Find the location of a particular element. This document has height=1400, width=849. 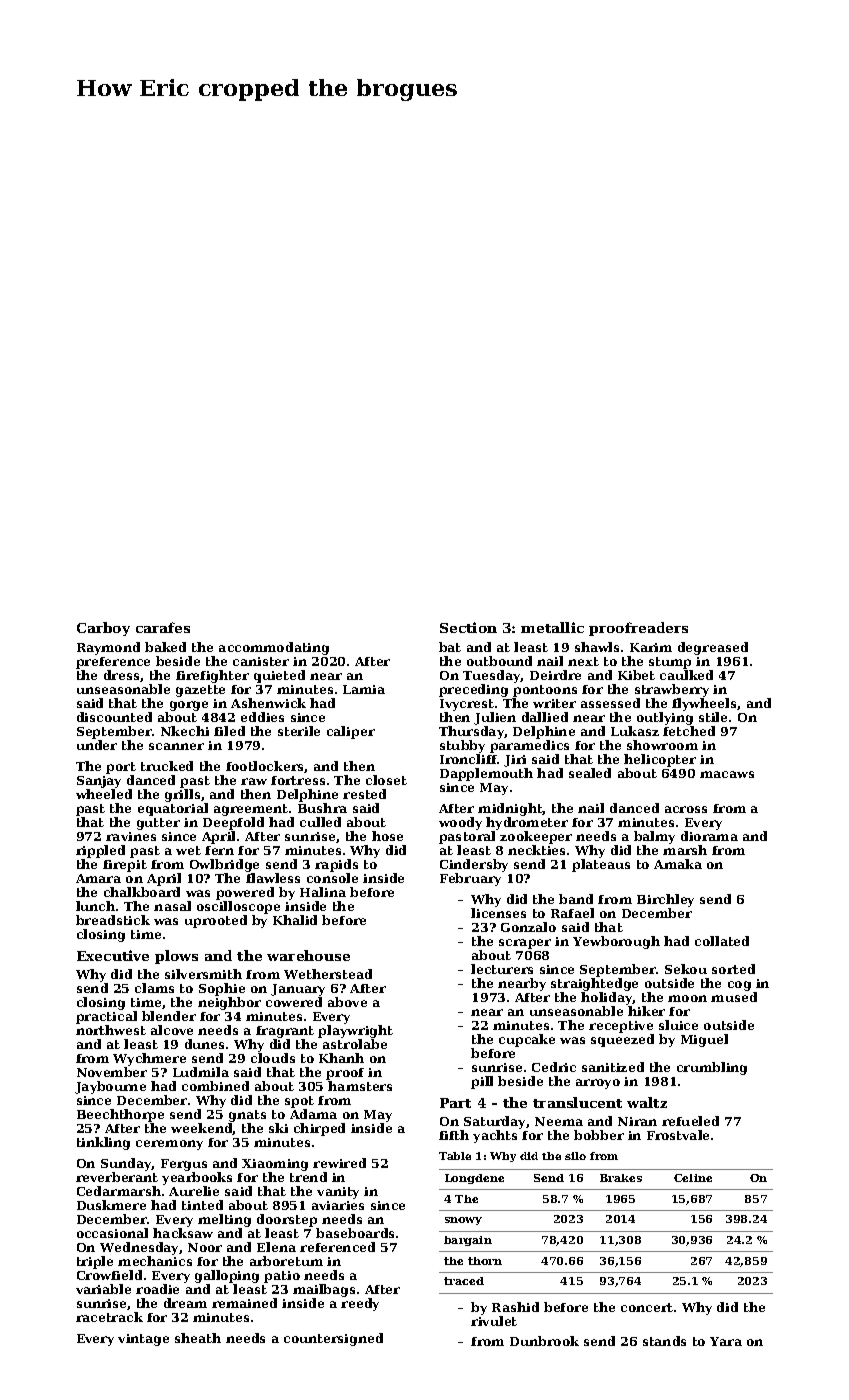

countersigned is located at coordinates (333, 1339).
